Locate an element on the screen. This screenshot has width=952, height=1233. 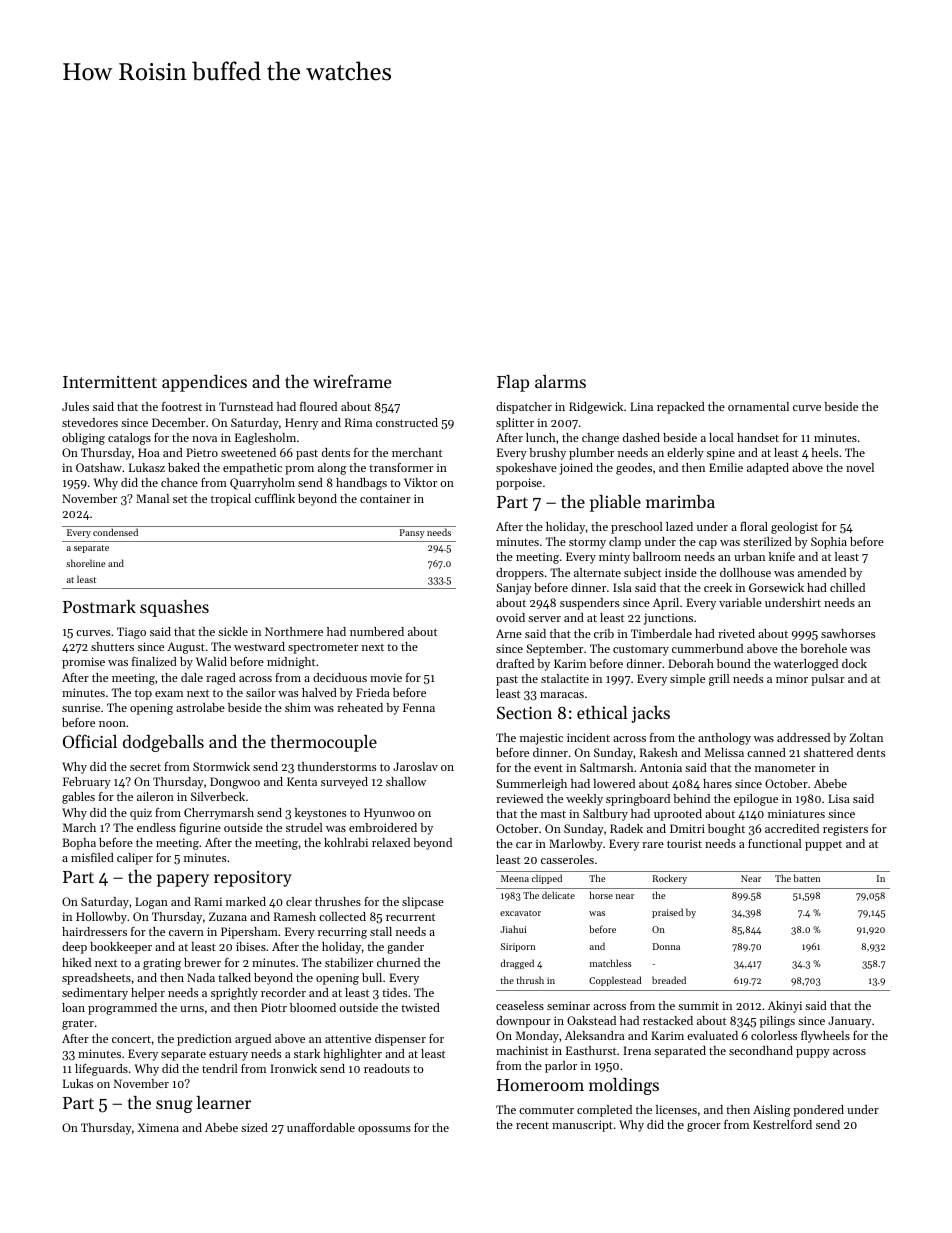
subject is located at coordinates (642, 574).
